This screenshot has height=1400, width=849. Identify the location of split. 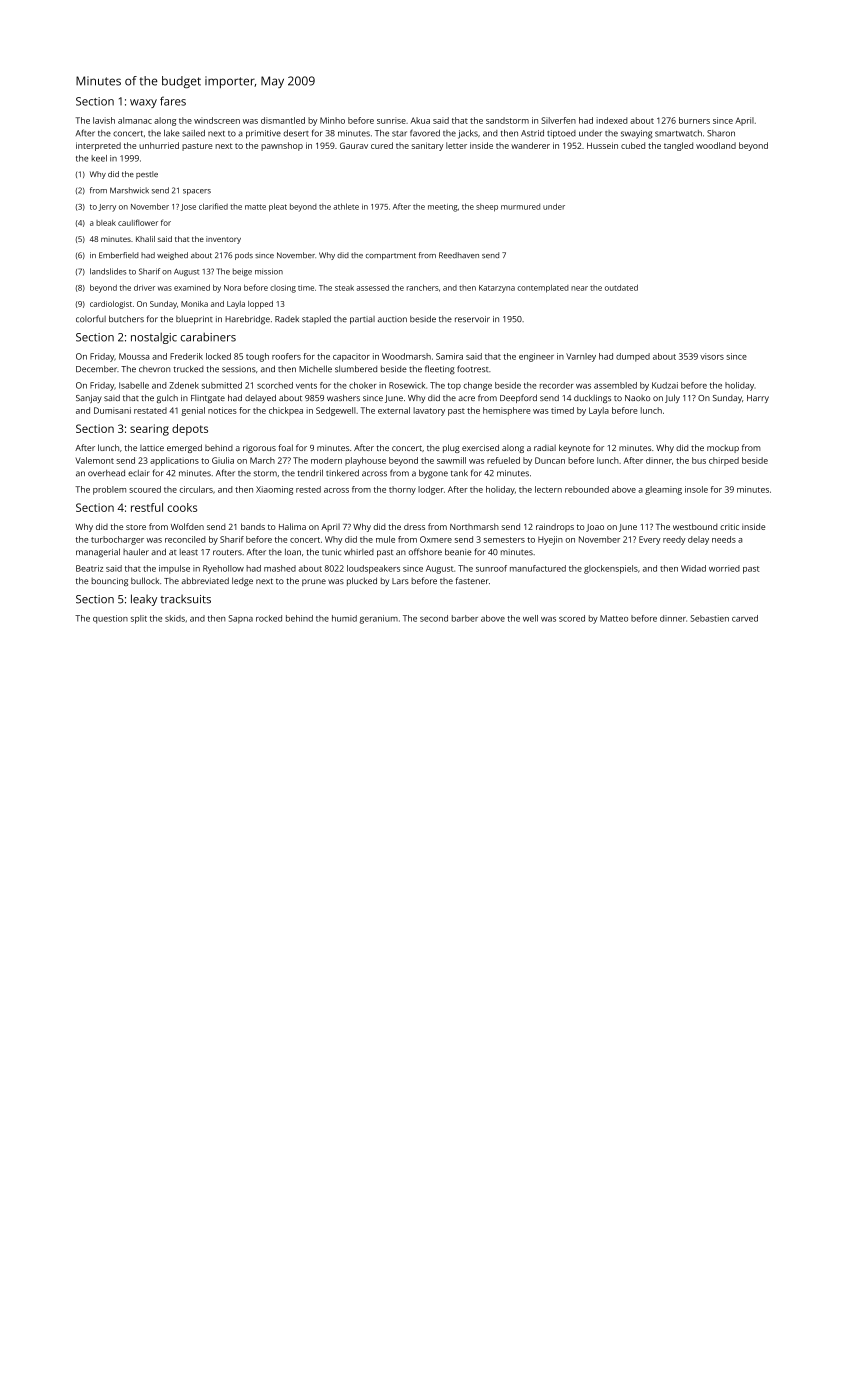
(139, 619).
